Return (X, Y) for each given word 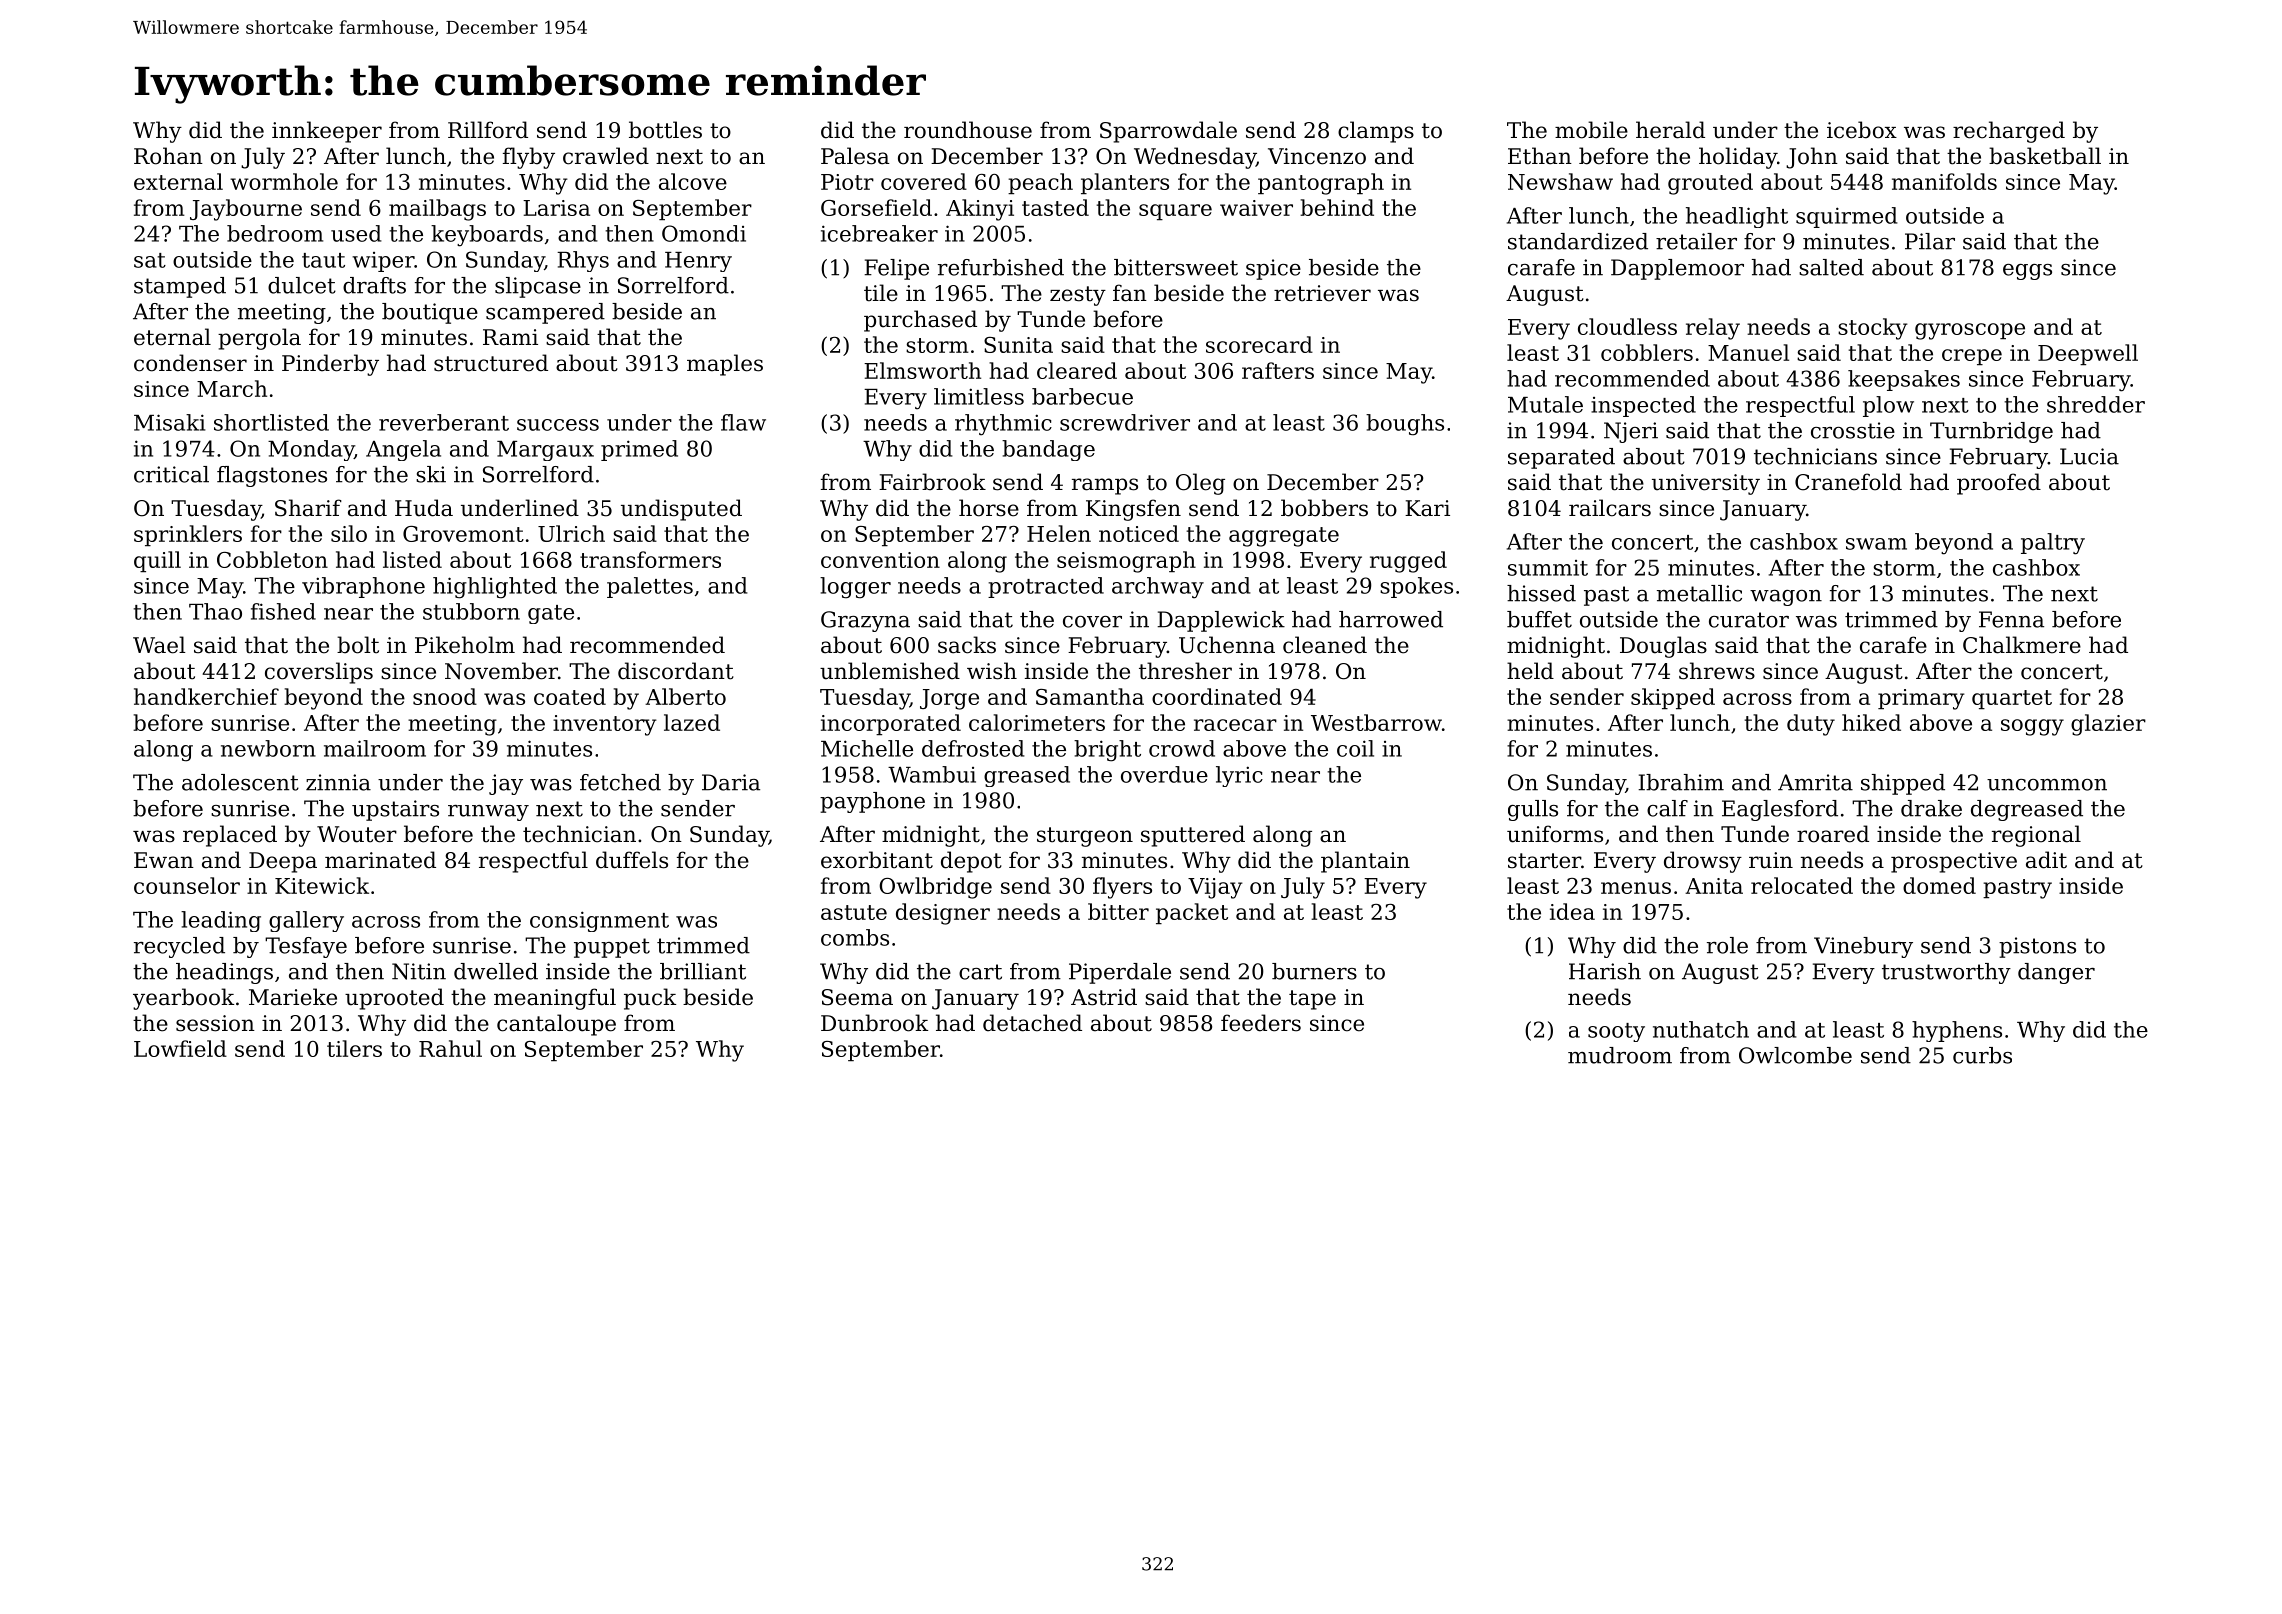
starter (1544, 861)
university (1706, 484)
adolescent (240, 782)
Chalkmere (2022, 645)
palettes (650, 587)
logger (855, 588)
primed (639, 450)
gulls (1533, 810)
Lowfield (180, 1048)
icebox (1862, 130)
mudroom (1620, 1055)
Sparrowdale (1168, 132)
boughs (1405, 425)
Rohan (168, 156)
